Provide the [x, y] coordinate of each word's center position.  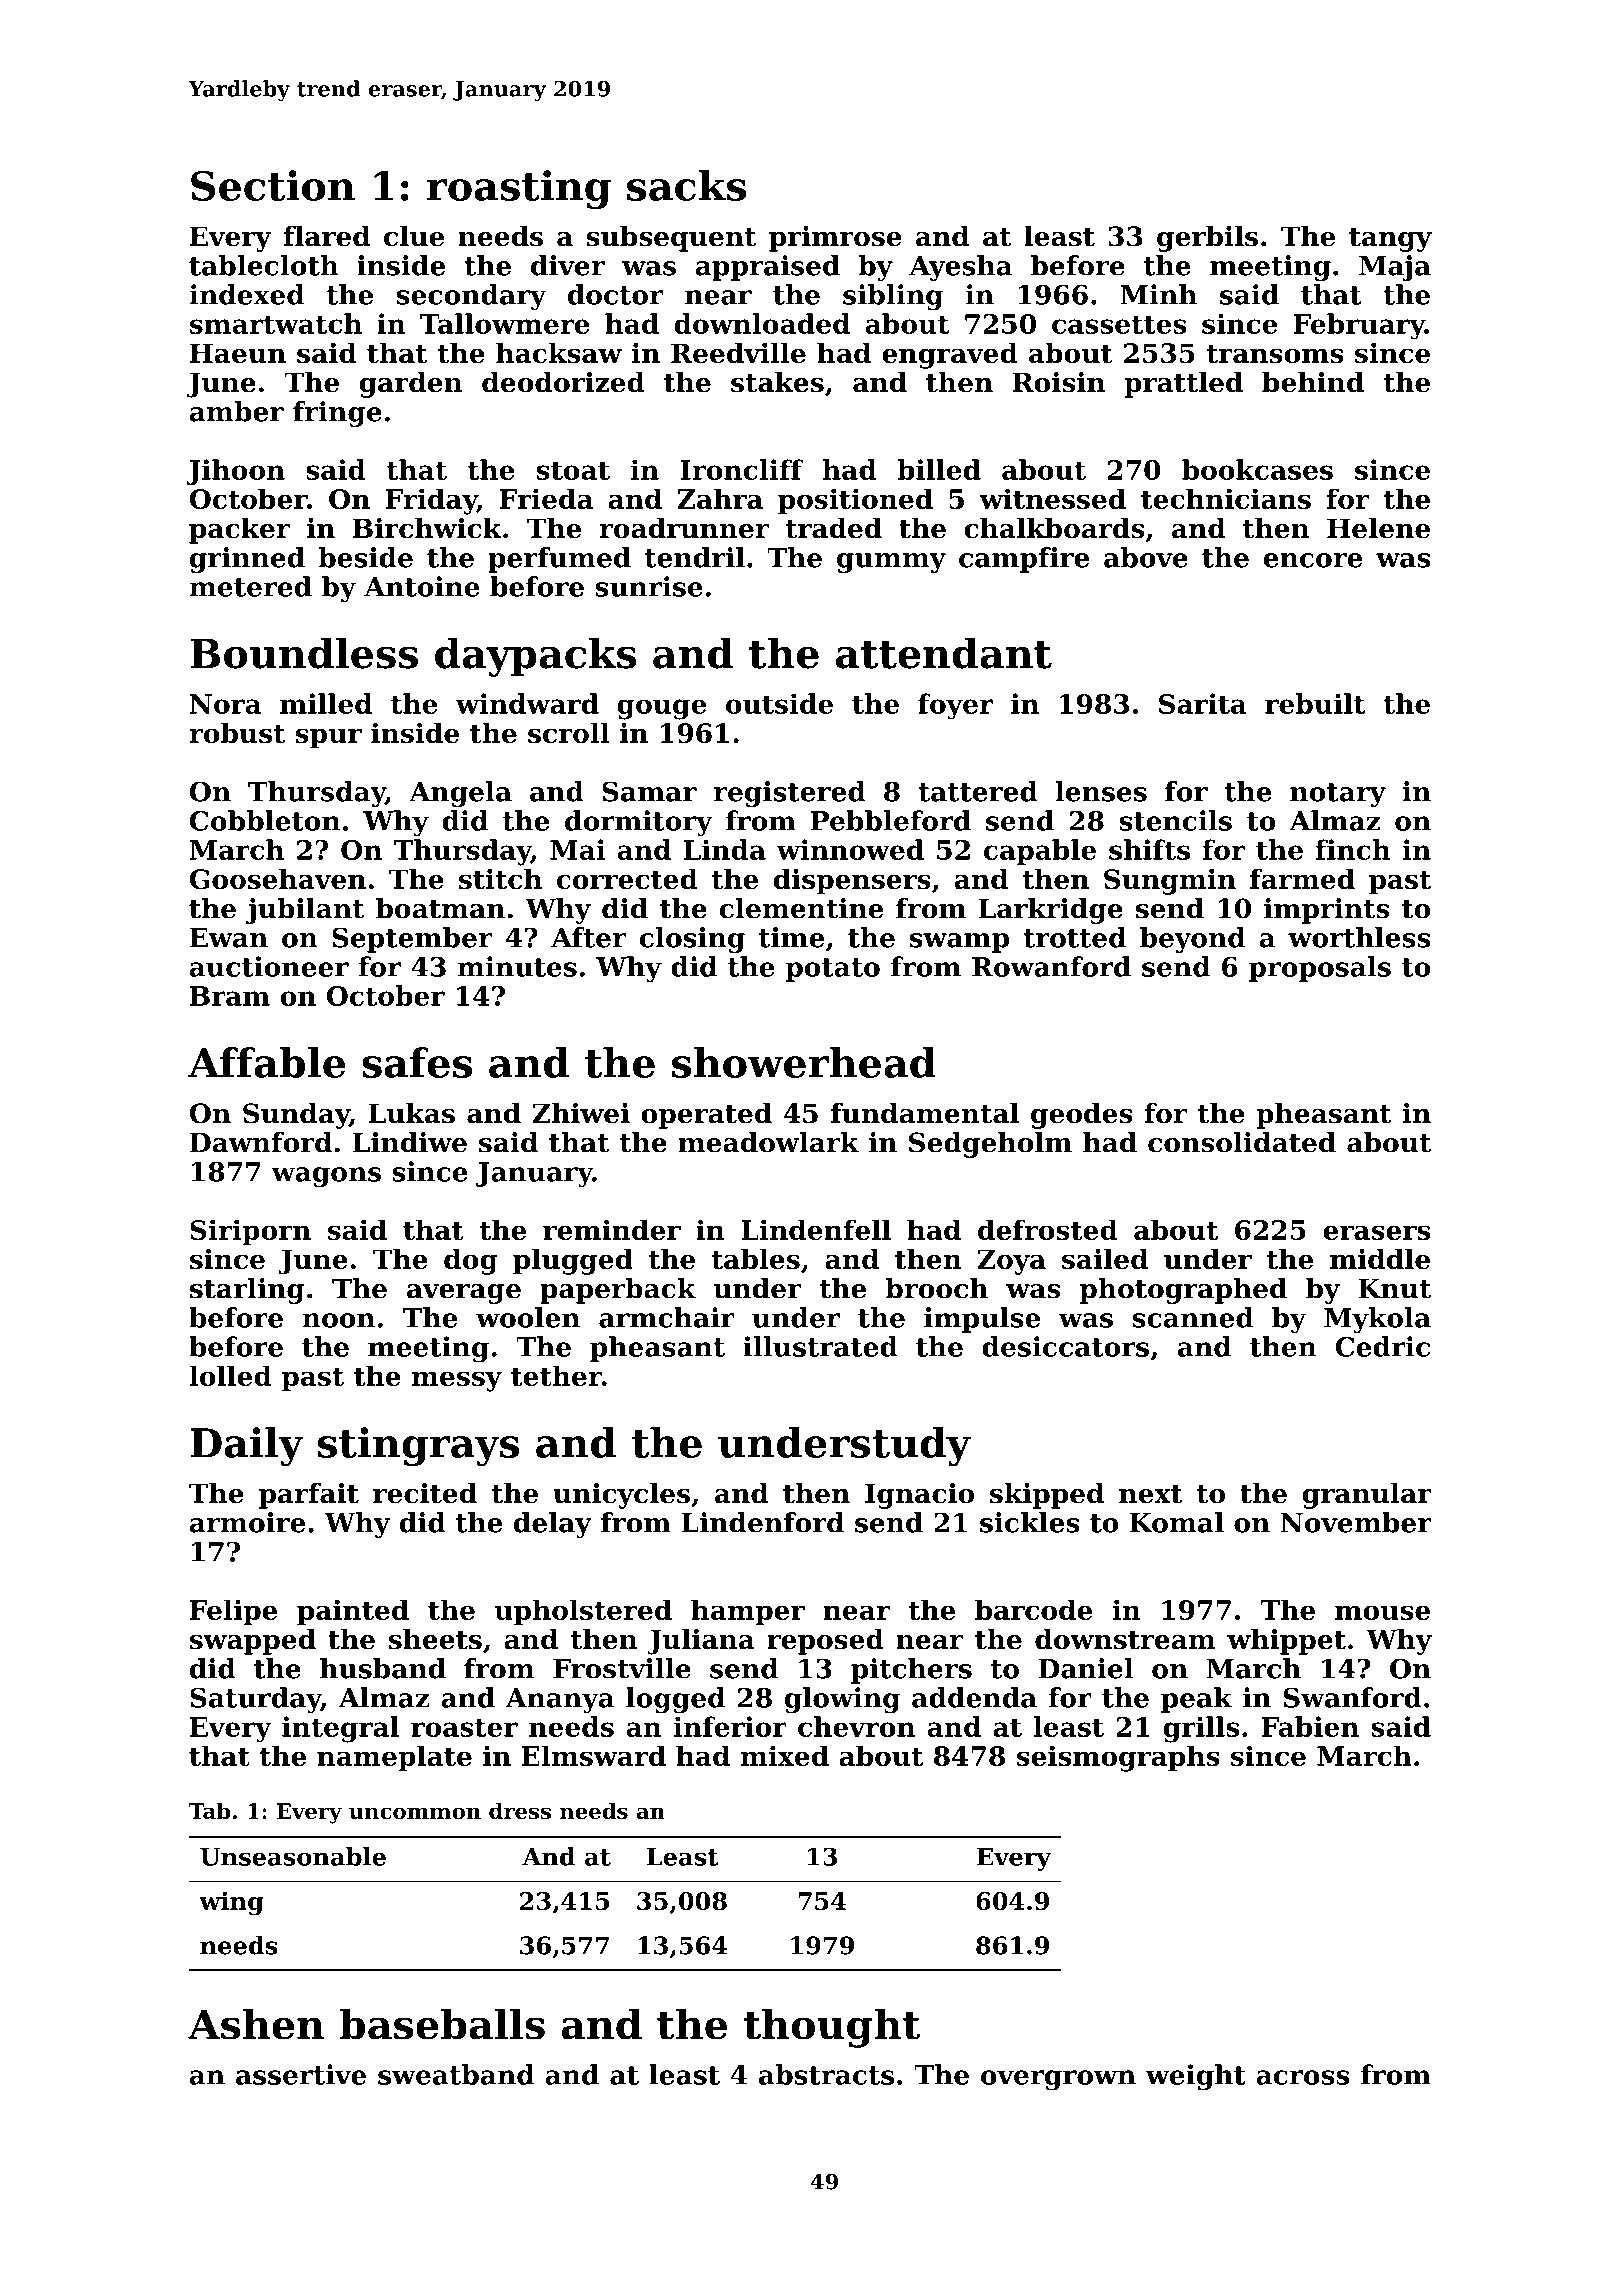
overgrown [1058, 2080]
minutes [517, 966]
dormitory [639, 823]
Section [273, 185]
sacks [686, 185]
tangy [1390, 240]
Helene [1378, 528]
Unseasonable [293, 1856]
